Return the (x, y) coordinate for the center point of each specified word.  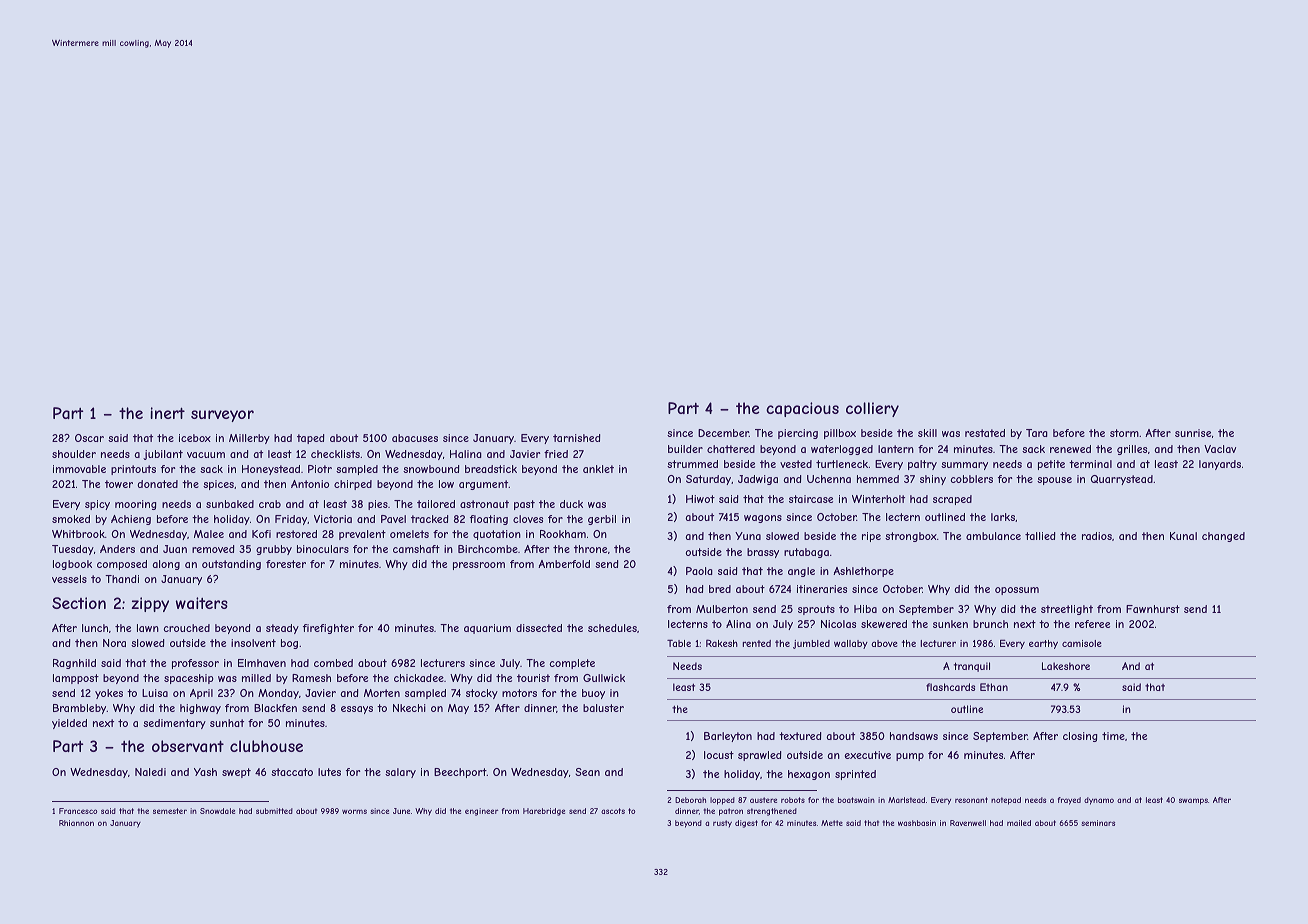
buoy (593, 694)
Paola (699, 571)
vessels (69, 579)
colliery (872, 409)
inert (167, 413)
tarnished (577, 438)
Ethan (994, 687)
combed (333, 663)
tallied (1040, 536)
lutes (329, 772)
